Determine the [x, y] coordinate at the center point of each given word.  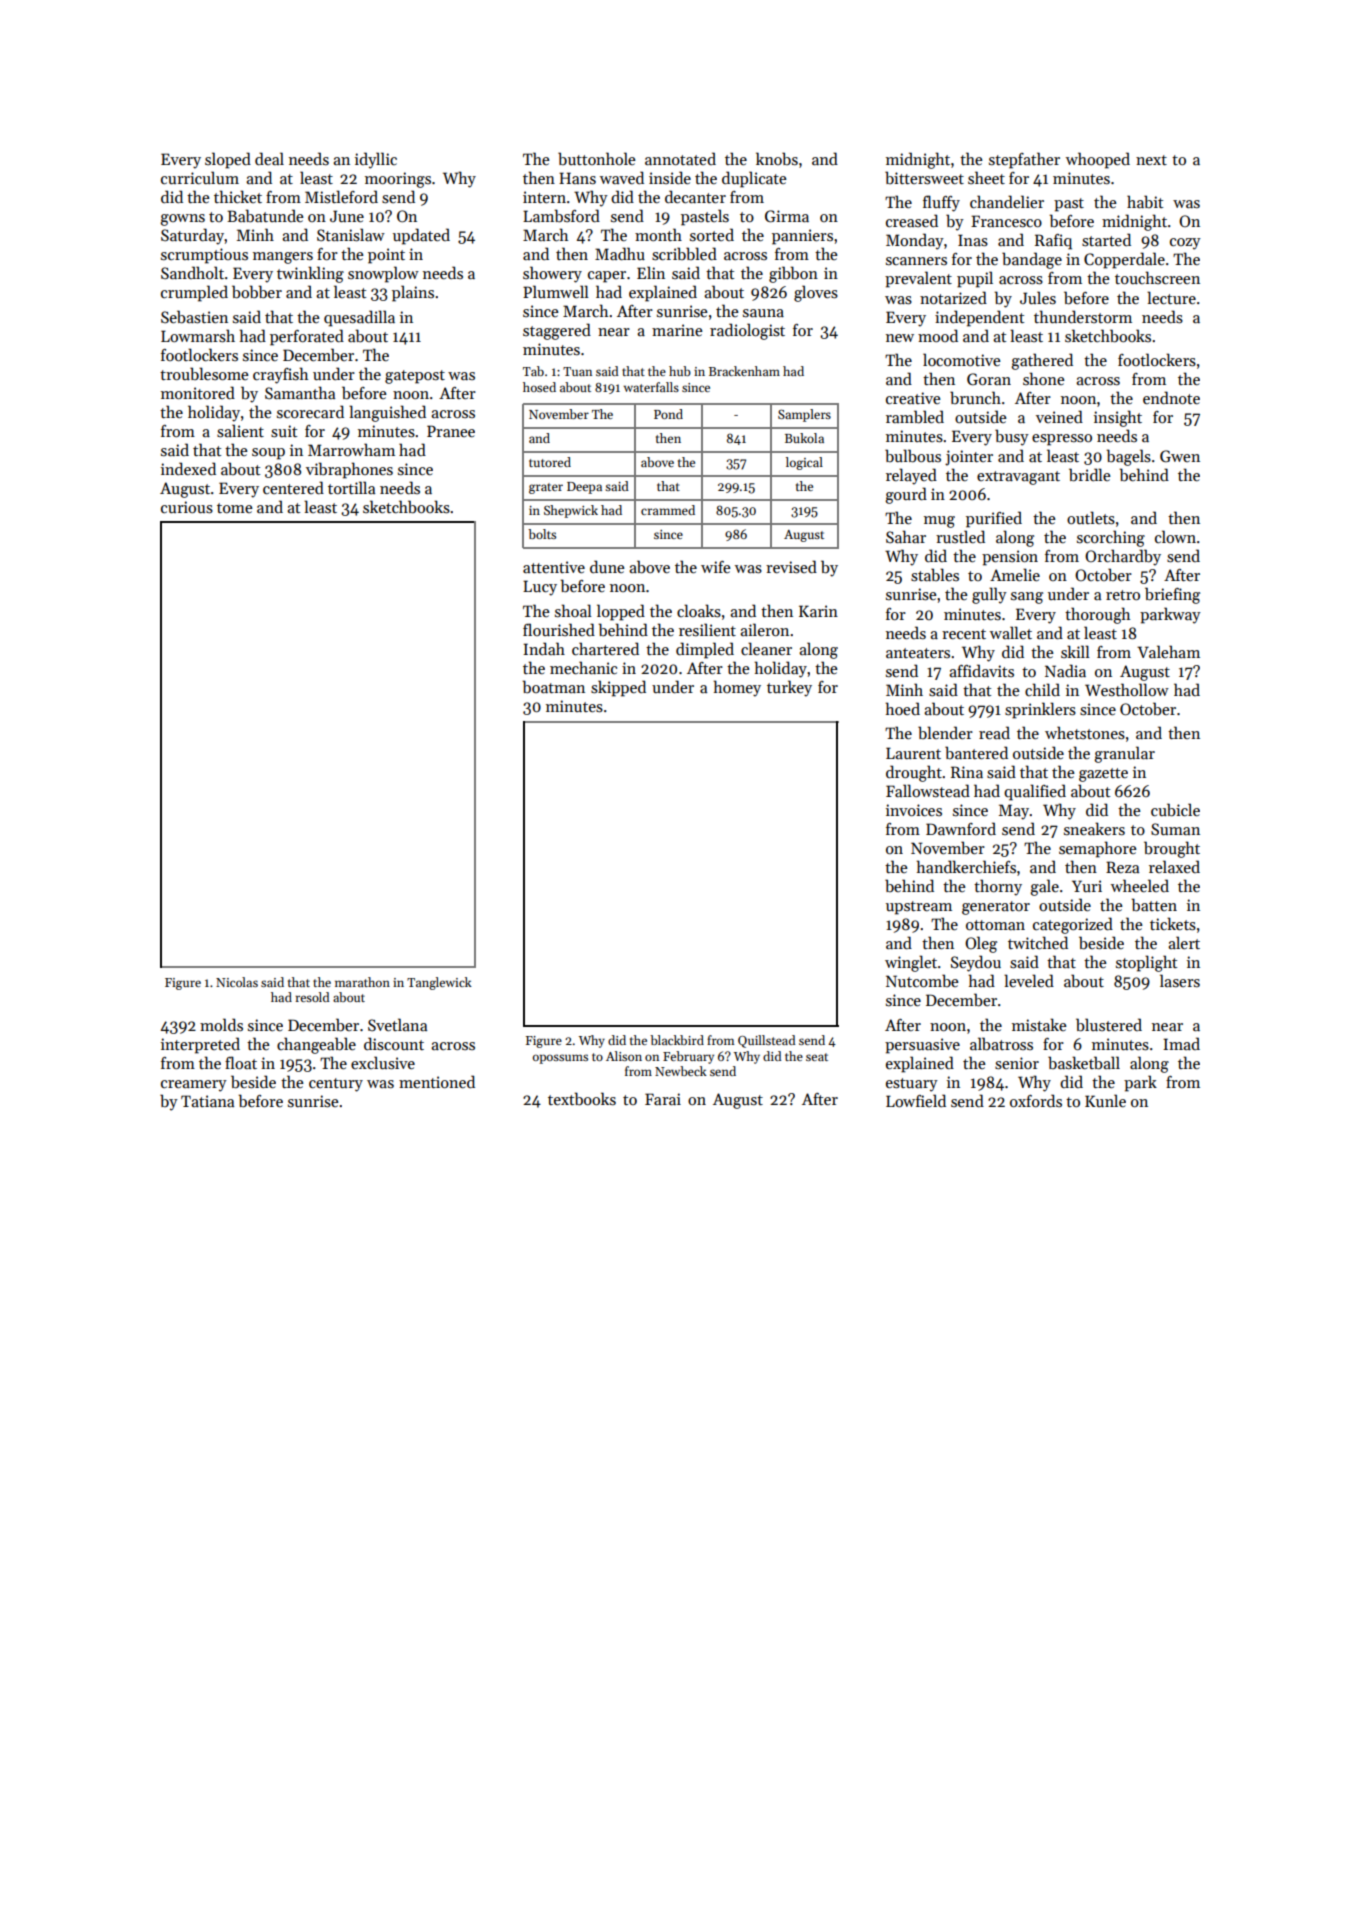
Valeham [1168, 651]
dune [607, 566]
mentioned [437, 1081]
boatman [553, 687]
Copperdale [1124, 260]
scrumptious [204, 256]
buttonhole [597, 158]
